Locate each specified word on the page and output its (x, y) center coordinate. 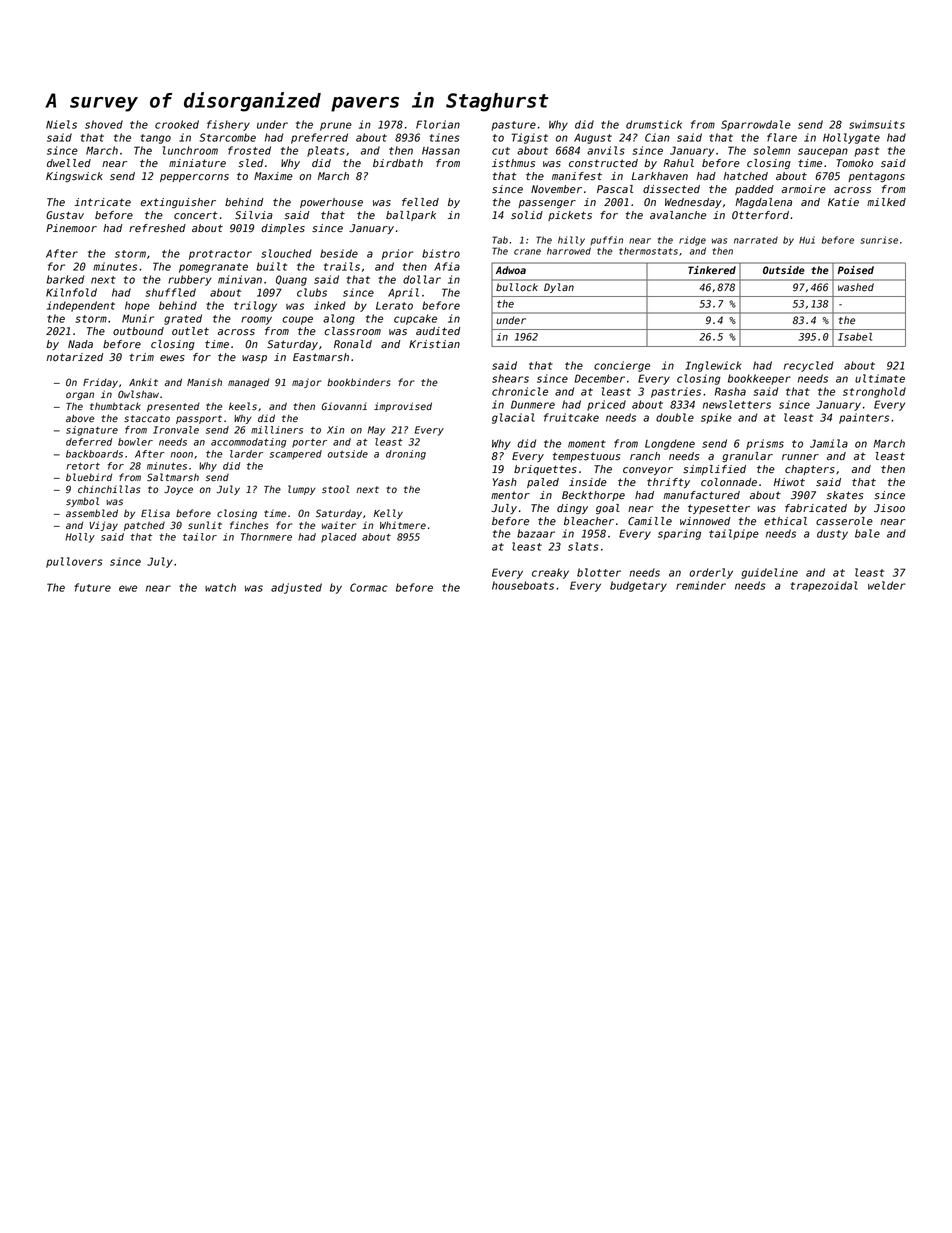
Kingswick (74, 177)
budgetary (638, 586)
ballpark (411, 216)
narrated (756, 240)
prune (336, 126)
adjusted (296, 588)
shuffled (171, 292)
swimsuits (877, 124)
